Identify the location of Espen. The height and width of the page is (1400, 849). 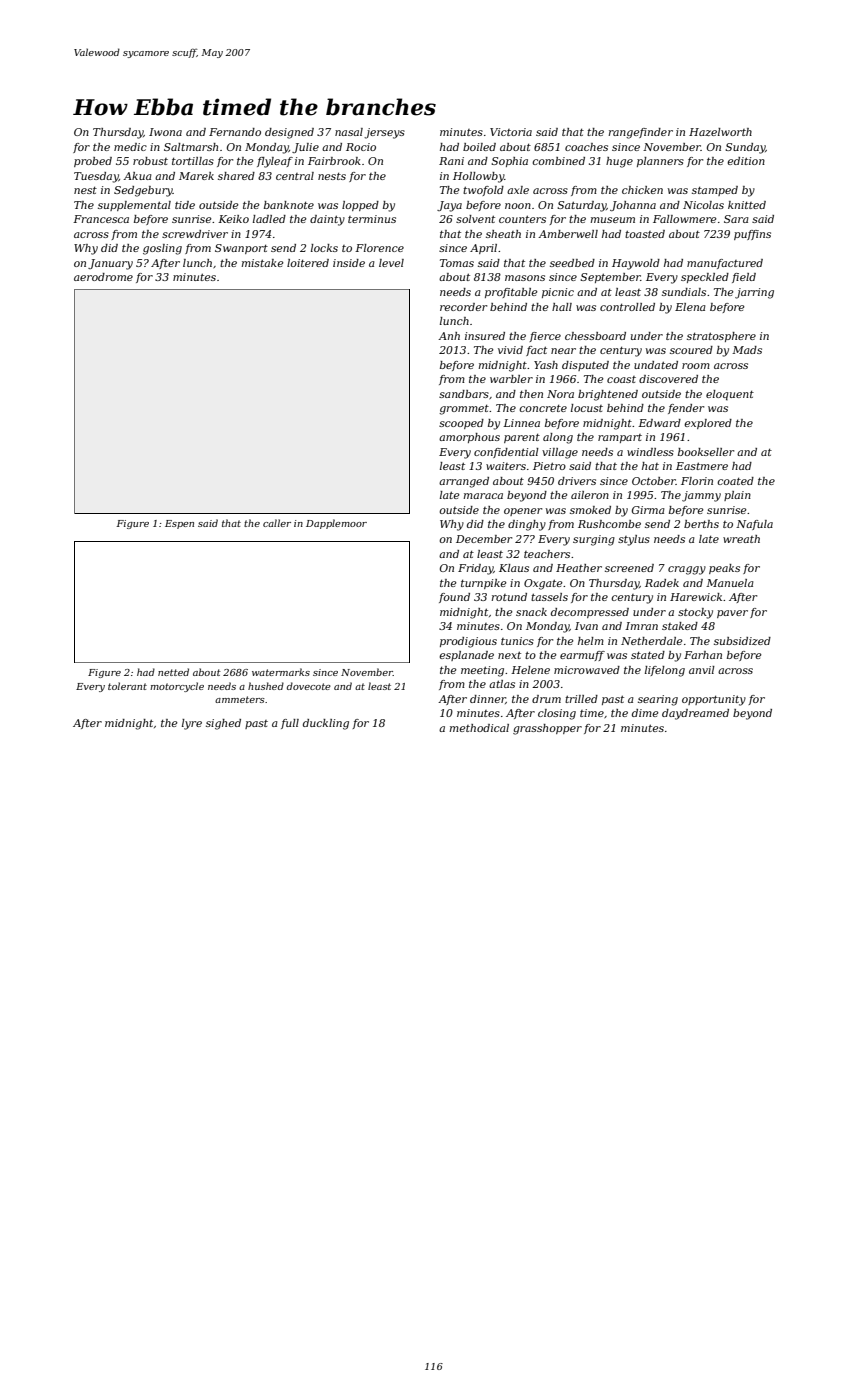
(179, 524).
